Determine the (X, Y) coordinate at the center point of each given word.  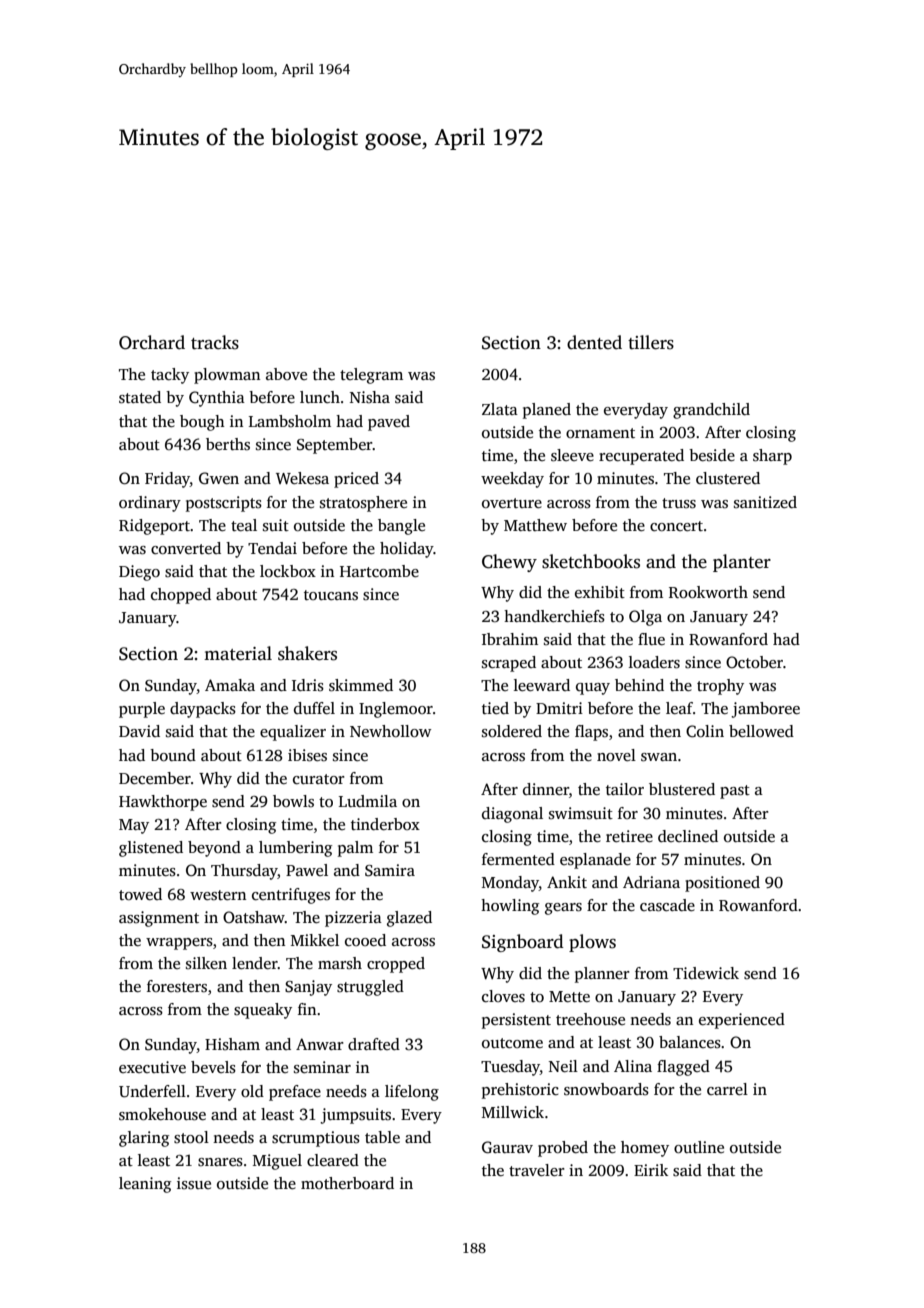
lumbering (295, 849)
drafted (374, 1044)
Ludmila (368, 801)
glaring (144, 1139)
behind (639, 685)
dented (594, 342)
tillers (651, 342)
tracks (215, 342)
